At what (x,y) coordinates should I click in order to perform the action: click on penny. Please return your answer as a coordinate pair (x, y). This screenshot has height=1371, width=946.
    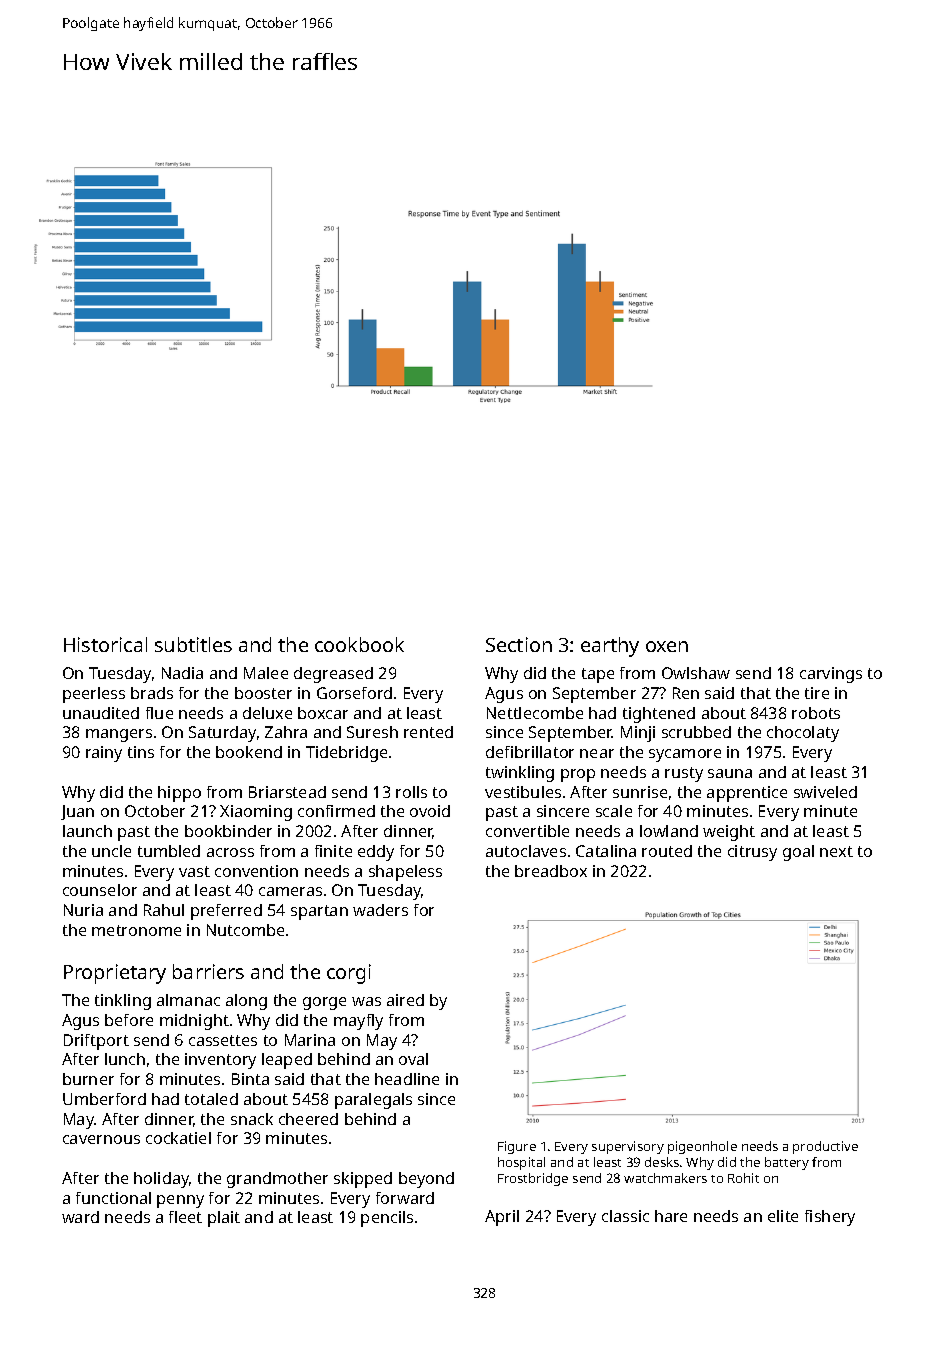
    Looking at the image, I should click on (180, 1201).
